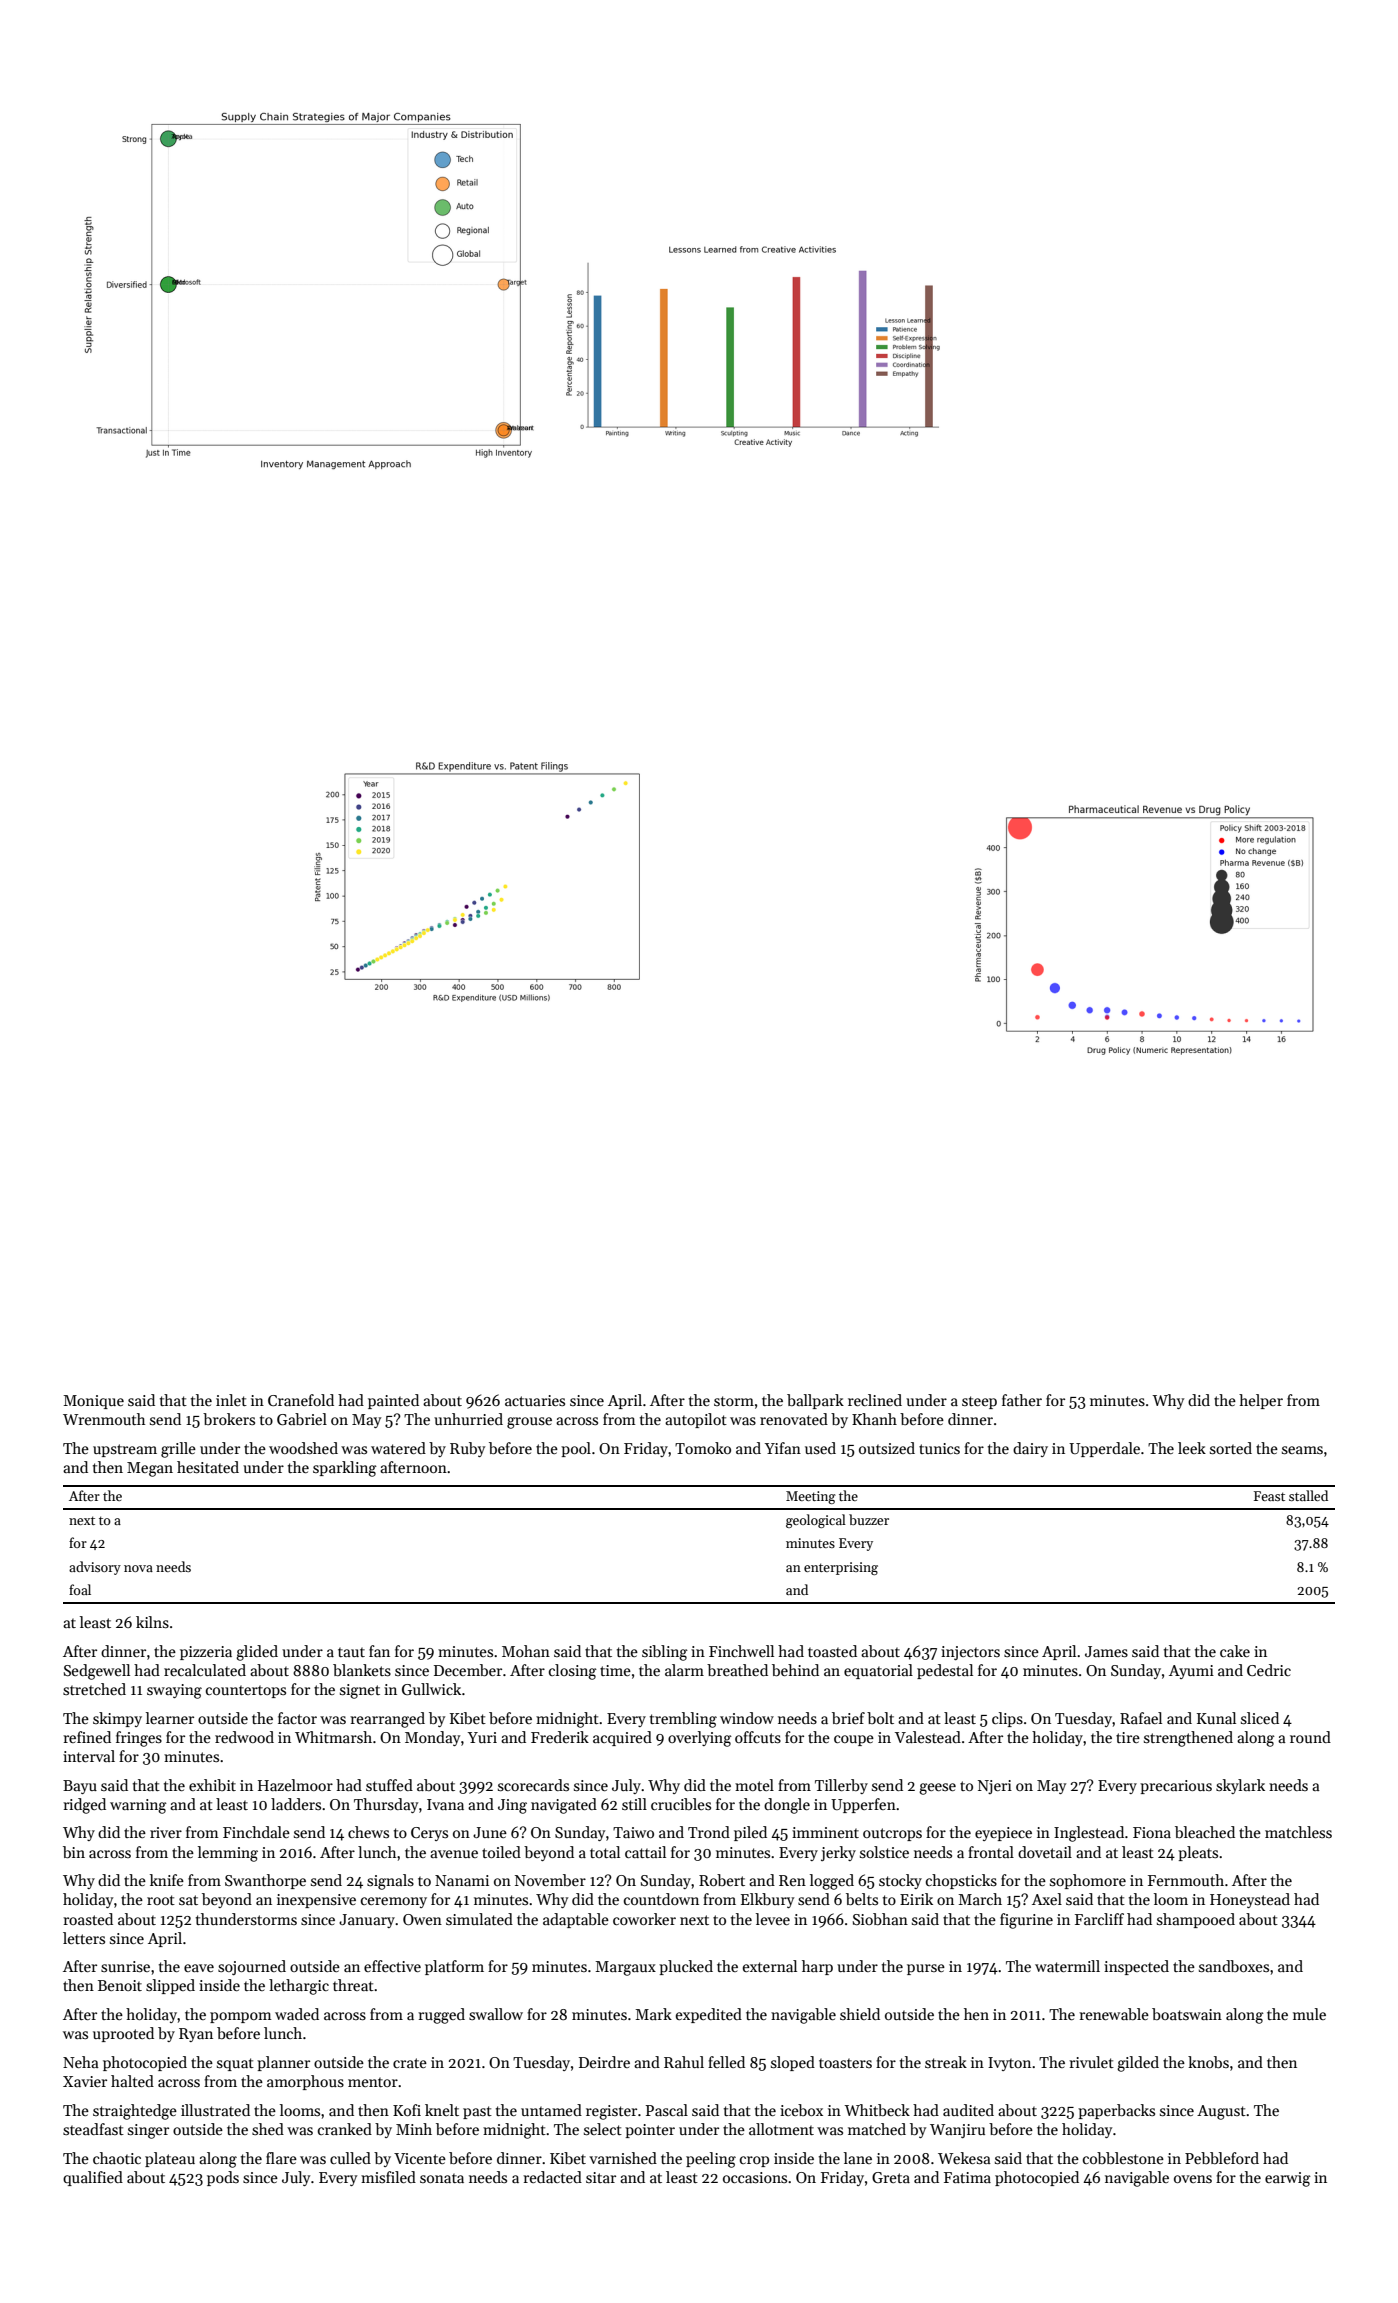 The image size is (1398, 2303). What do you see at coordinates (93, 2178) in the document?
I see `qualified` at bounding box center [93, 2178].
